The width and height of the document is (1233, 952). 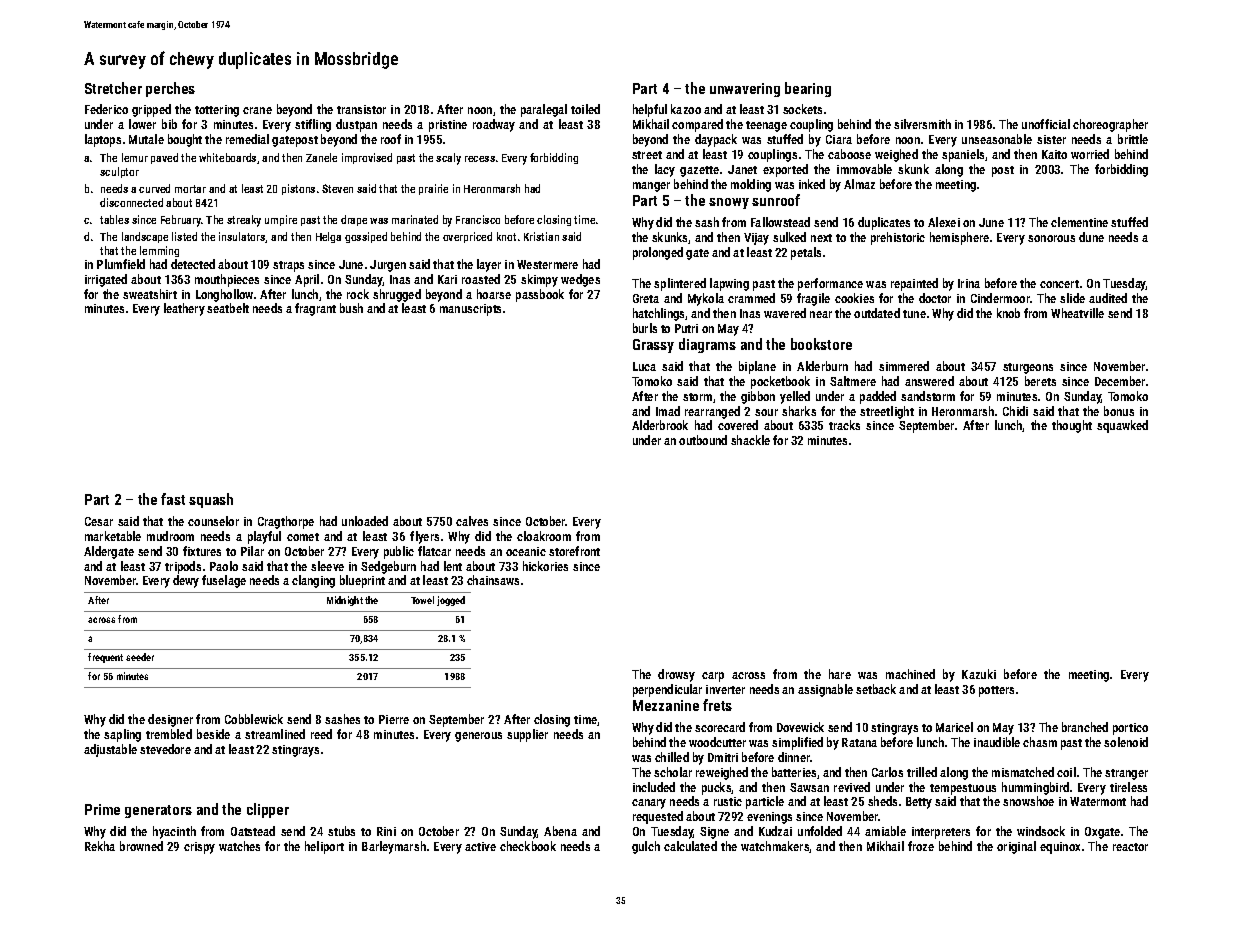 What do you see at coordinates (944, 222) in the document?
I see `Alexei` at bounding box center [944, 222].
